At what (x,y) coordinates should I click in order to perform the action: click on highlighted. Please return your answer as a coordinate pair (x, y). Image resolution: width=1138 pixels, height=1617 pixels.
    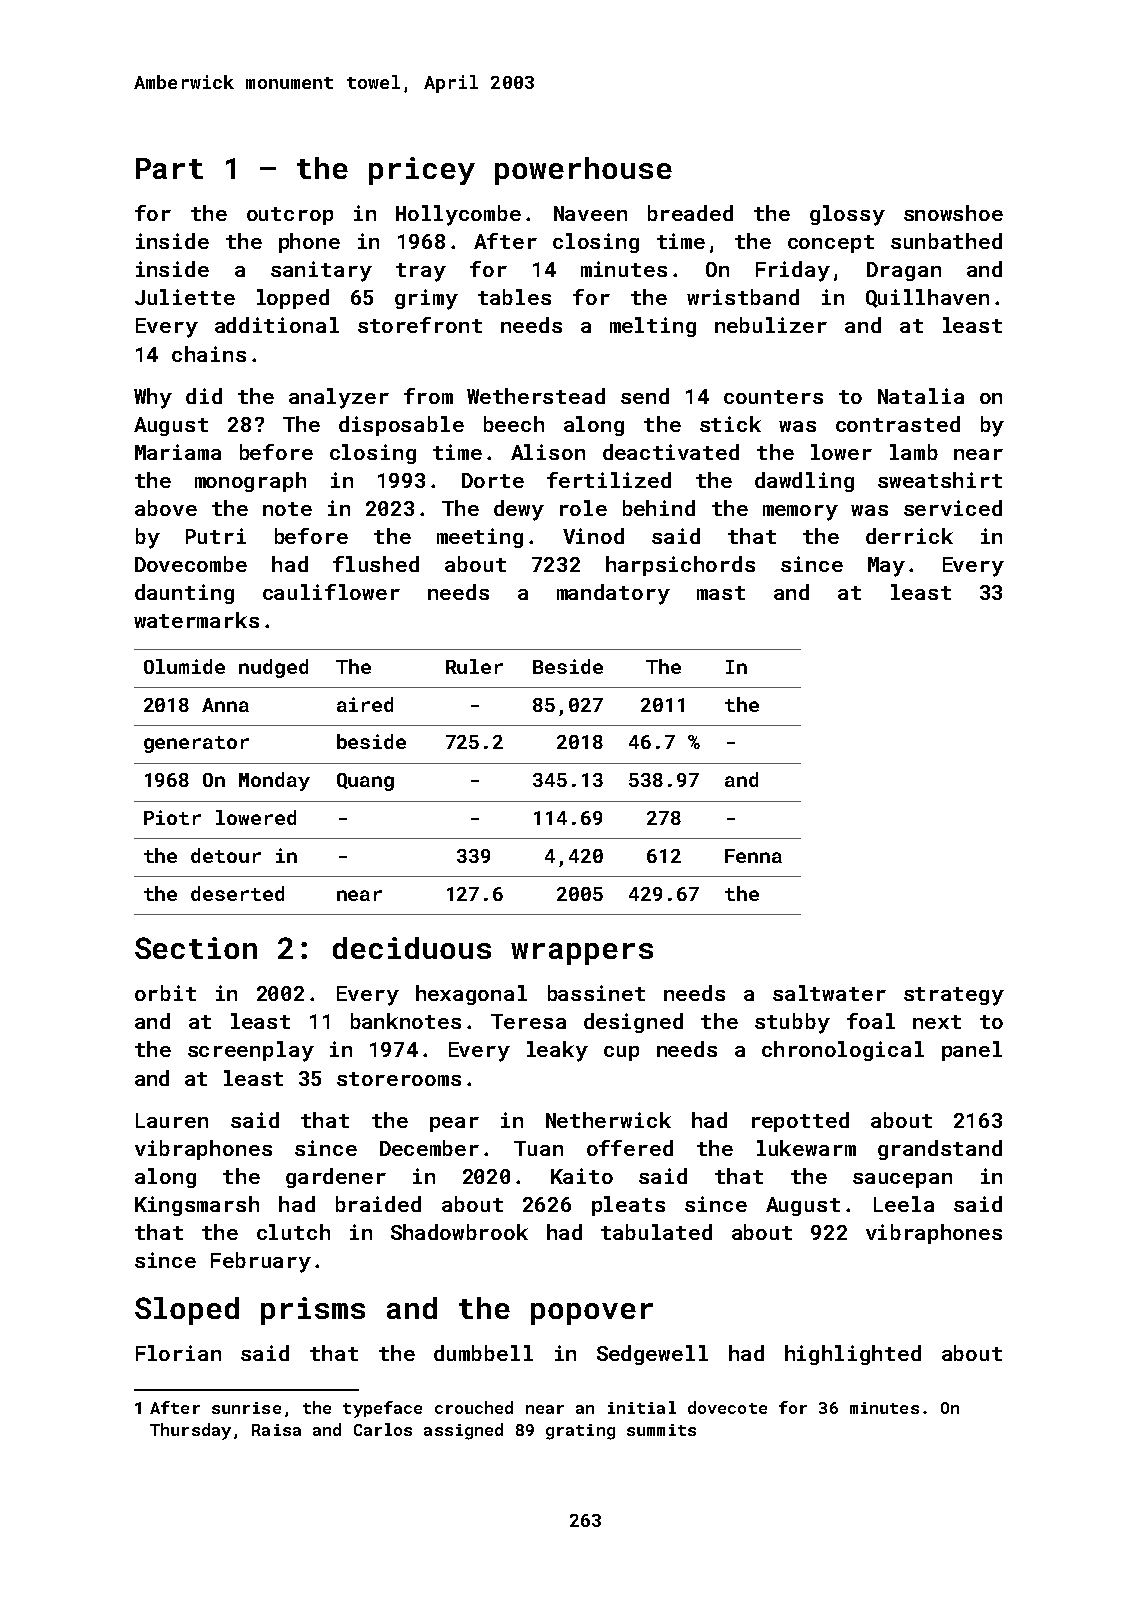
    Looking at the image, I should click on (853, 1355).
